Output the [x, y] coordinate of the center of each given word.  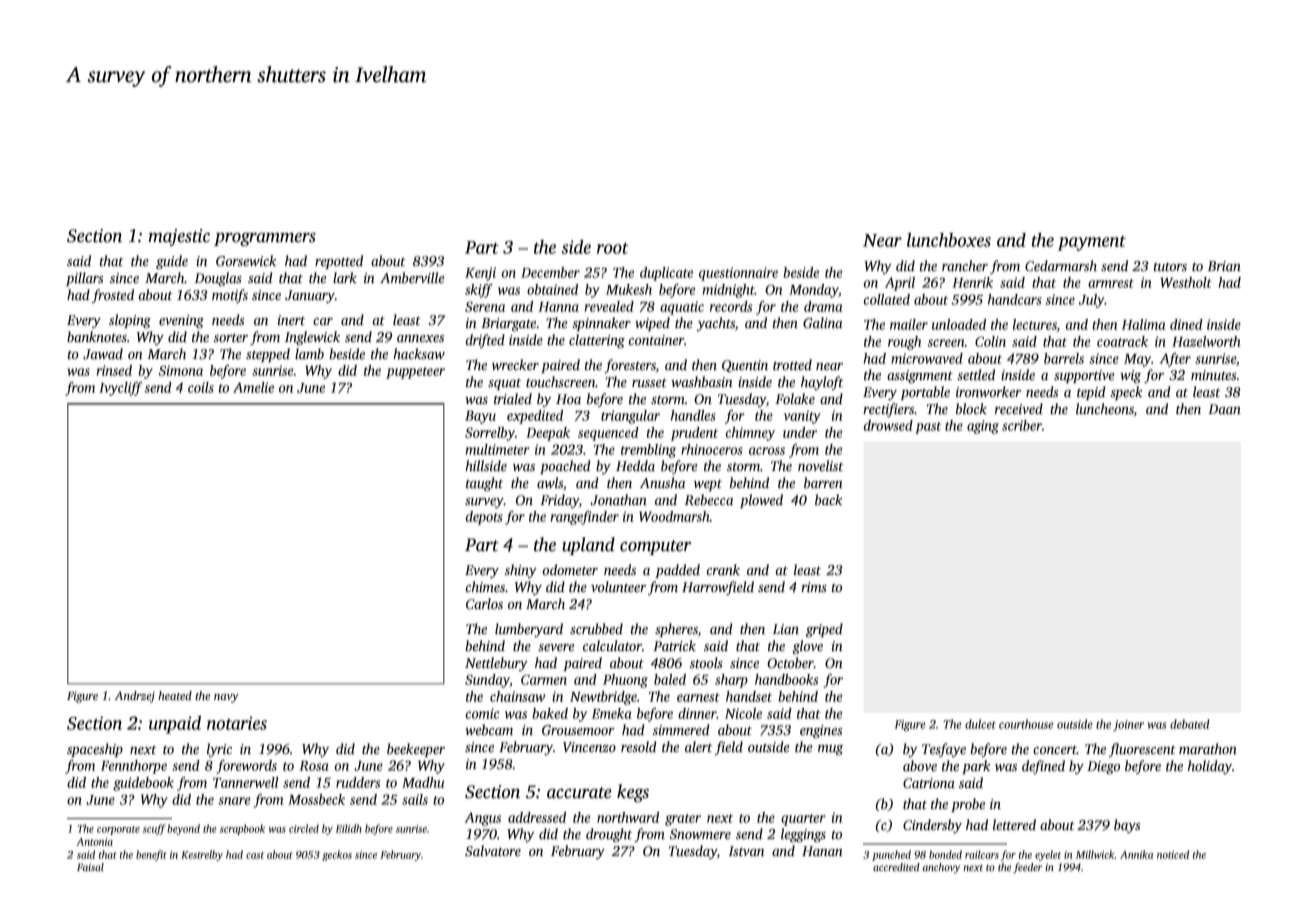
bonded [945, 854]
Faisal [90, 867]
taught [484, 484]
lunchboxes [949, 240]
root [613, 248]
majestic [179, 237]
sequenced [608, 434]
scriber [1022, 425]
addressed [537, 817]
